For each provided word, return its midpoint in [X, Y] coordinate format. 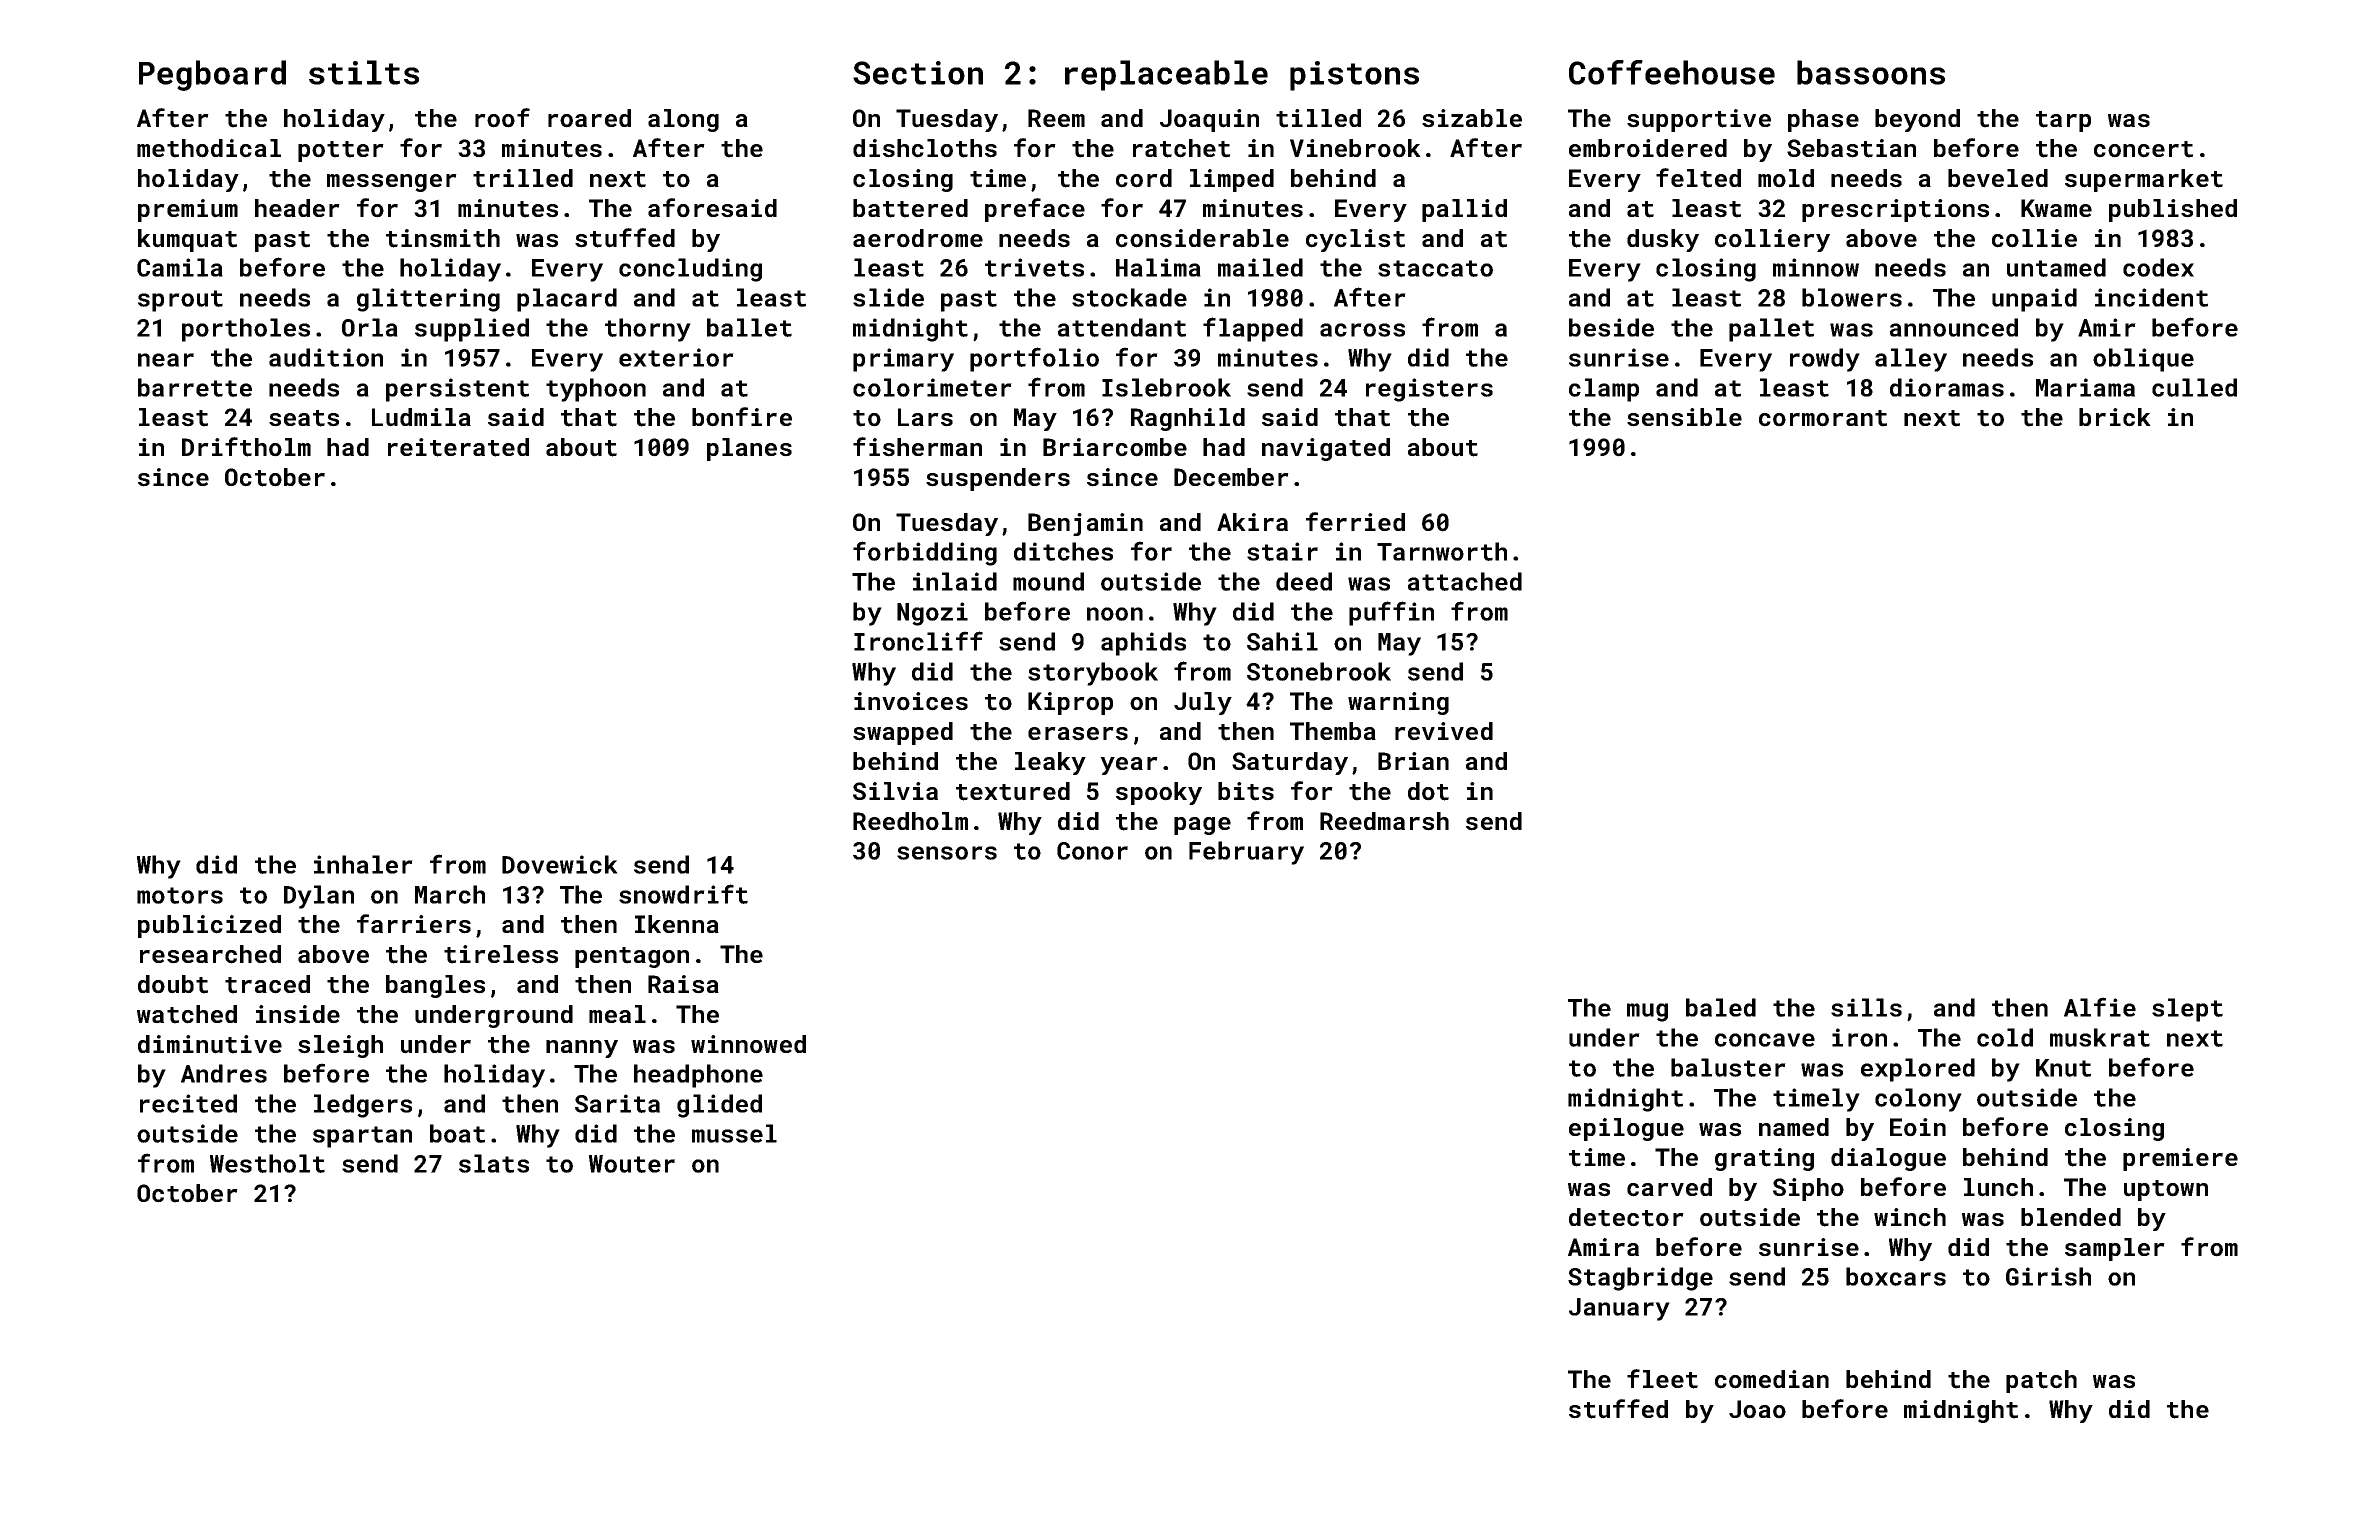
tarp [2063, 121]
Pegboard [212, 75]
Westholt [267, 1163]
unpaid [2034, 300]
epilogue [1626, 1129]
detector [1626, 1217]
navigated [1326, 449]
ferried [1355, 521]
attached [1465, 581]
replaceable [1166, 75]
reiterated [458, 447]
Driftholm [246, 447]
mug [1647, 1012]
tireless [501, 954]
